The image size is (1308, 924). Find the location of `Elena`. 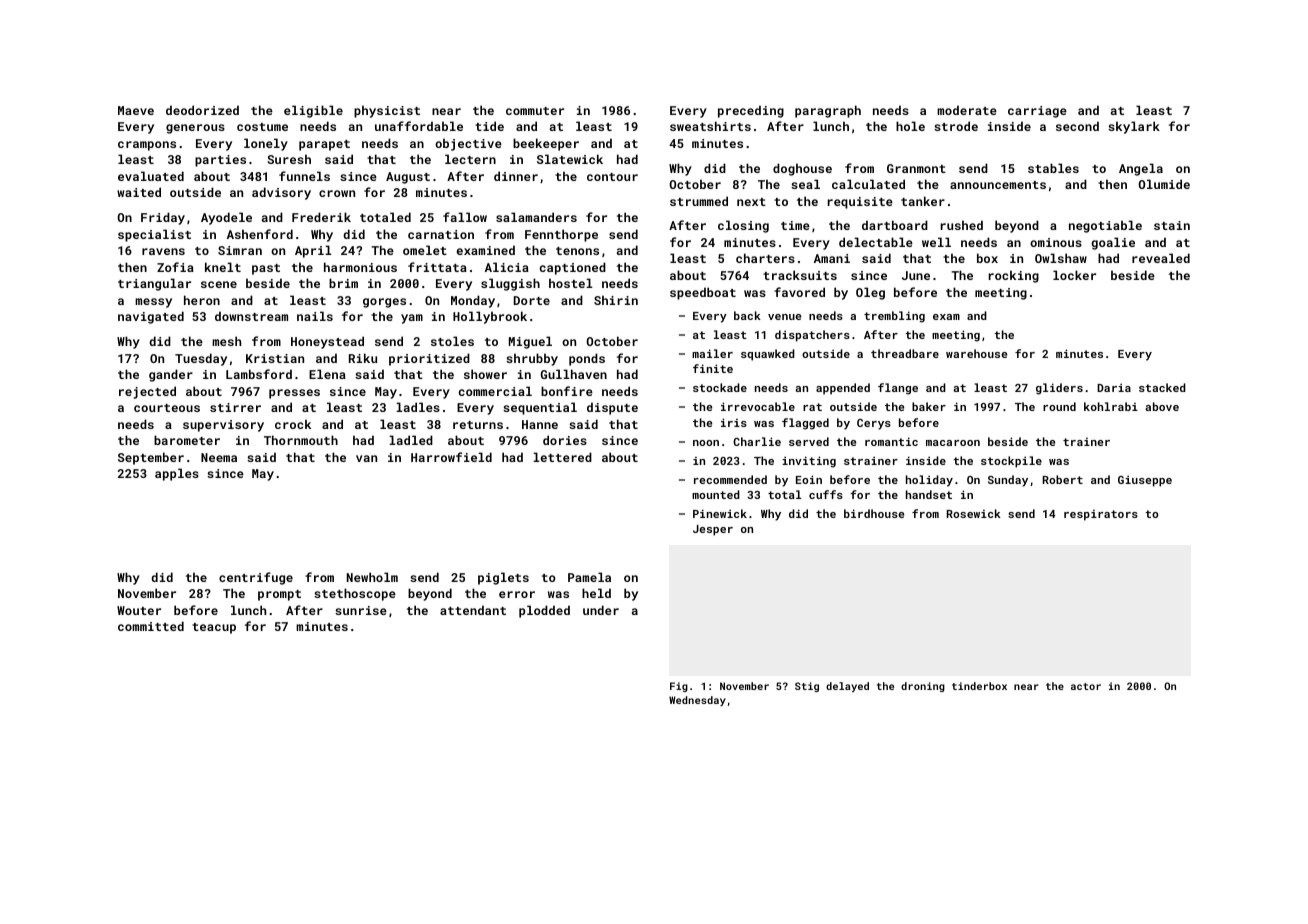

Elena is located at coordinates (327, 374).
